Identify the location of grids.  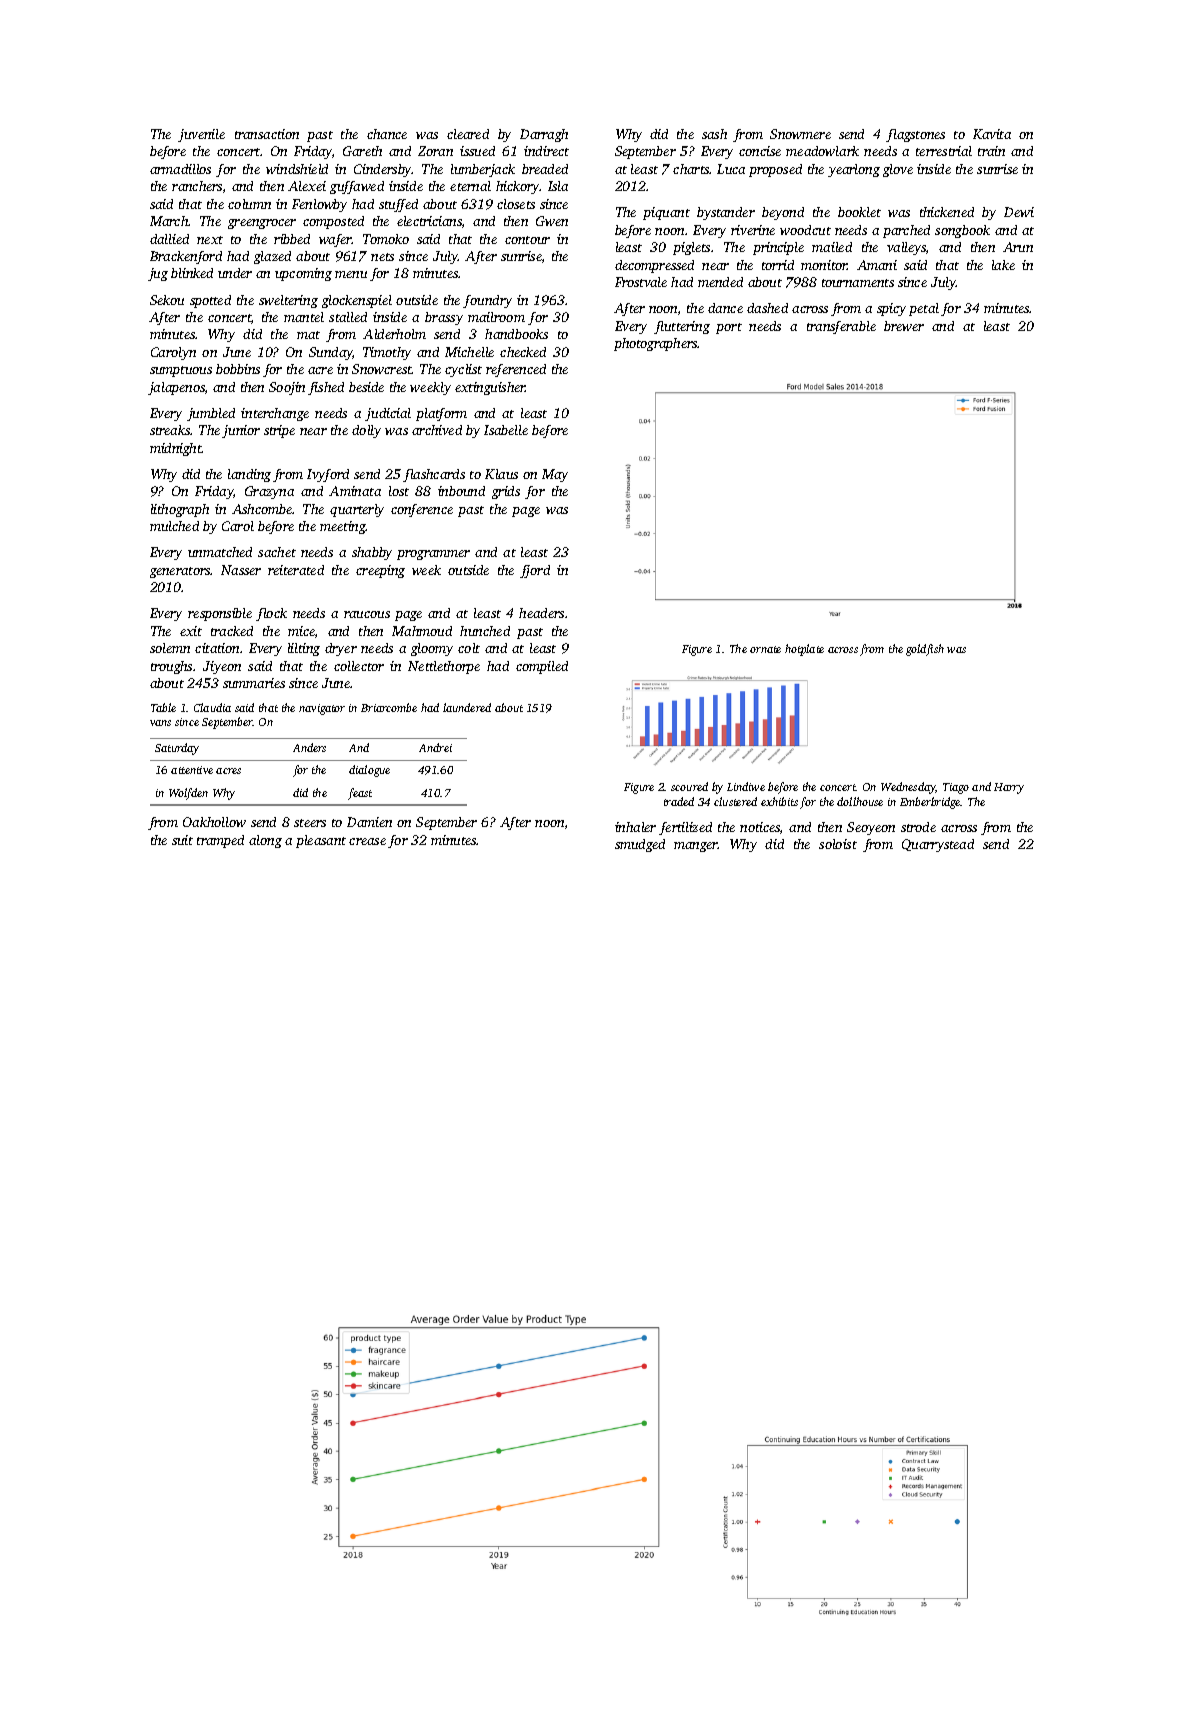
(506, 492).
